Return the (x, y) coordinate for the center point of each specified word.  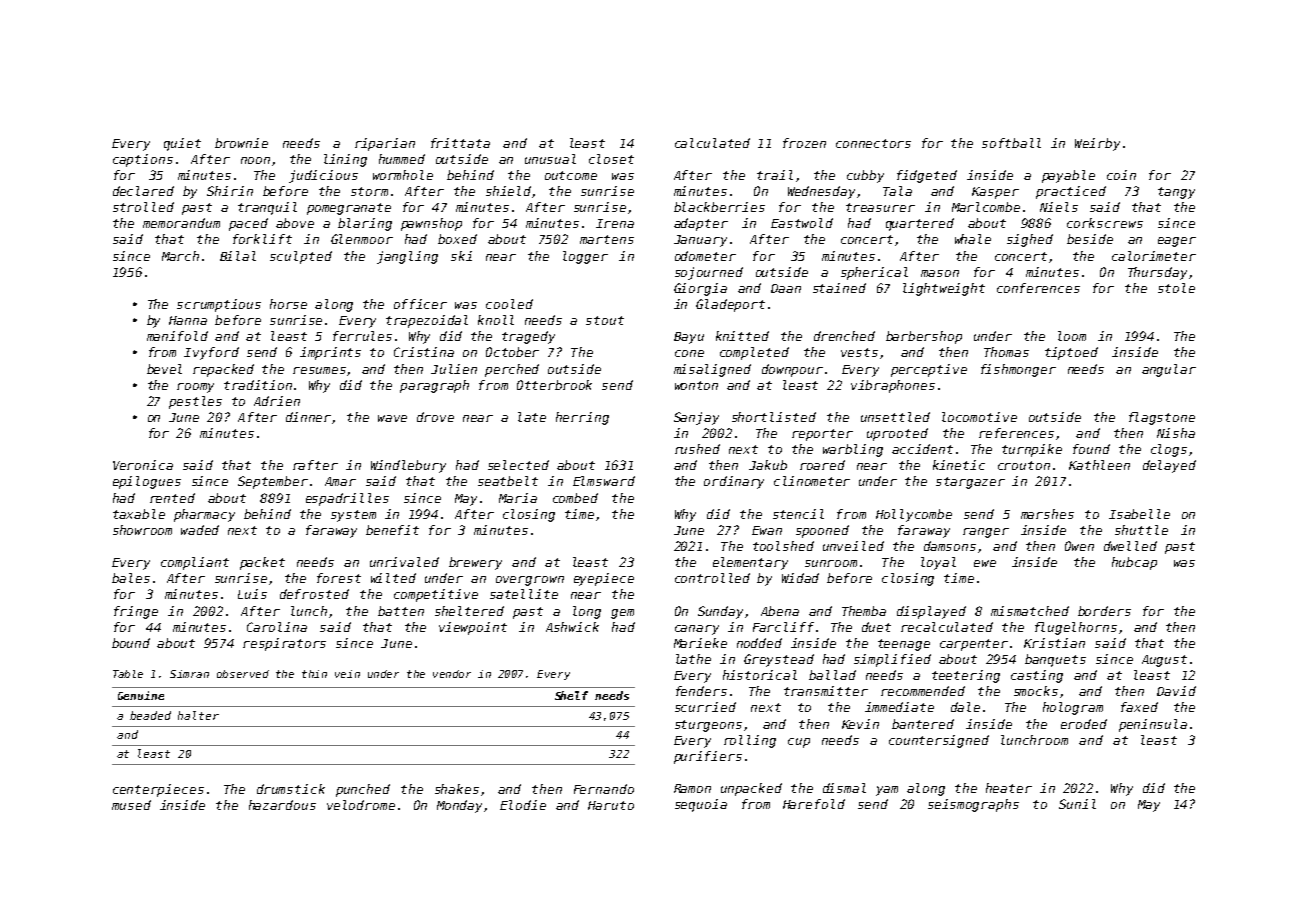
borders (1104, 611)
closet (611, 159)
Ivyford (211, 353)
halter (198, 715)
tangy (1176, 193)
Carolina (277, 627)
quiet (182, 144)
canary (697, 630)
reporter (822, 435)
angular (1169, 370)
